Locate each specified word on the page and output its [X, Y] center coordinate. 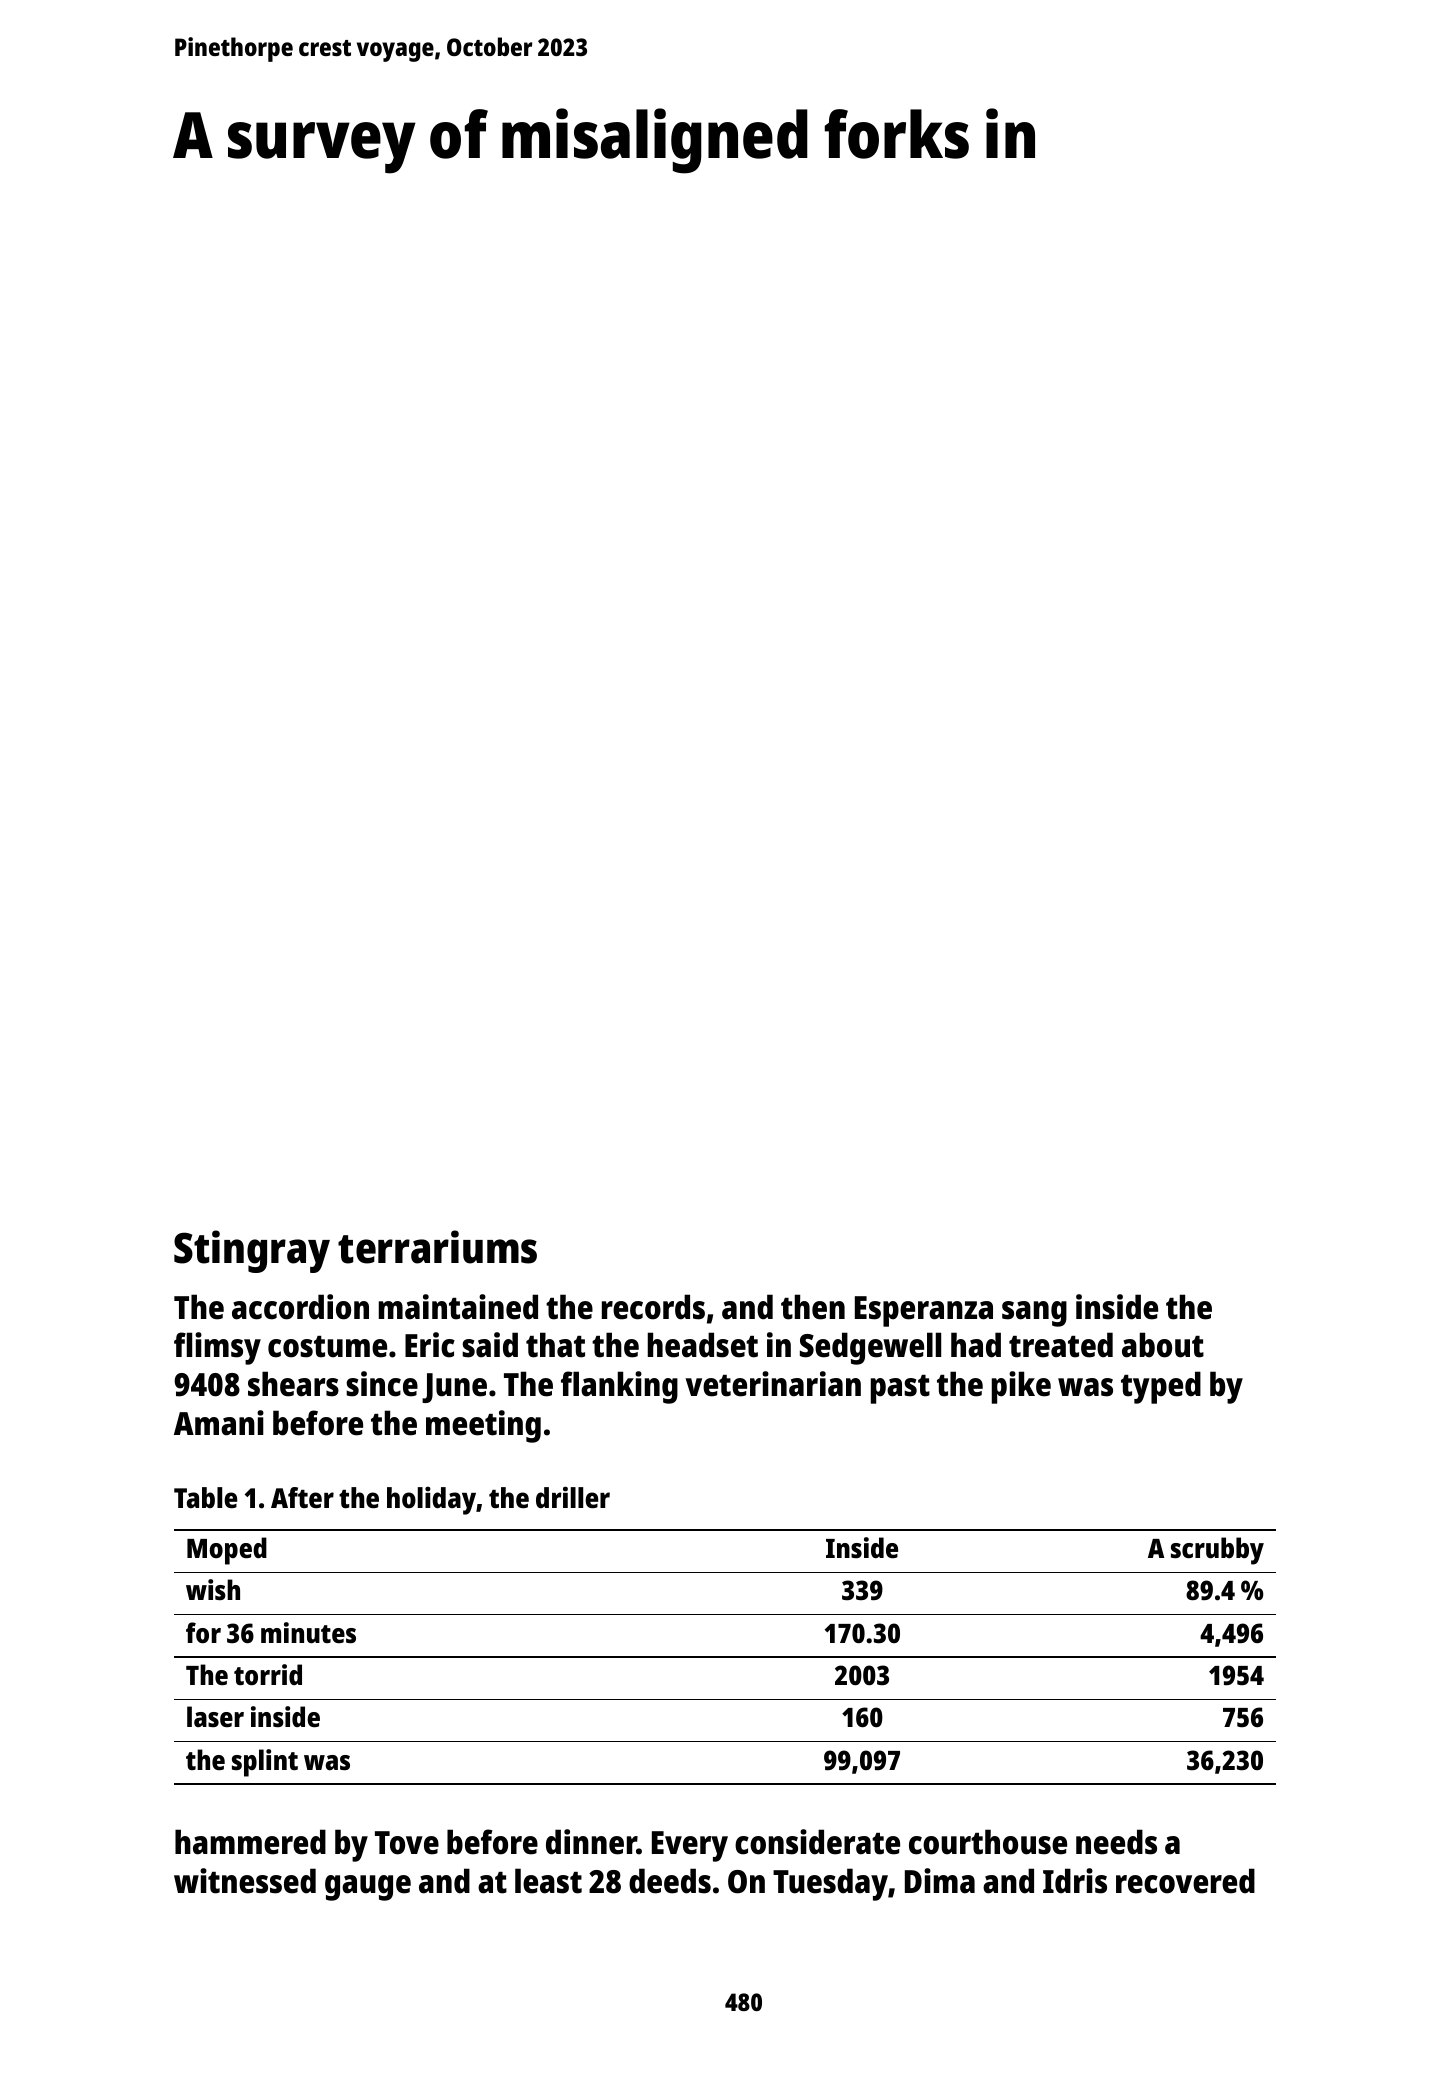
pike [1021, 1387]
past [900, 1389]
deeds [670, 1881]
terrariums [437, 1247]
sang [1034, 1314]
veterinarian [773, 1384]
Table [205, 1498]
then [813, 1307]
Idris [1075, 1881]
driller [573, 1497]
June [454, 1388]
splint [265, 1763]
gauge [368, 1888]
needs [1116, 1842]
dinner [591, 1842]
